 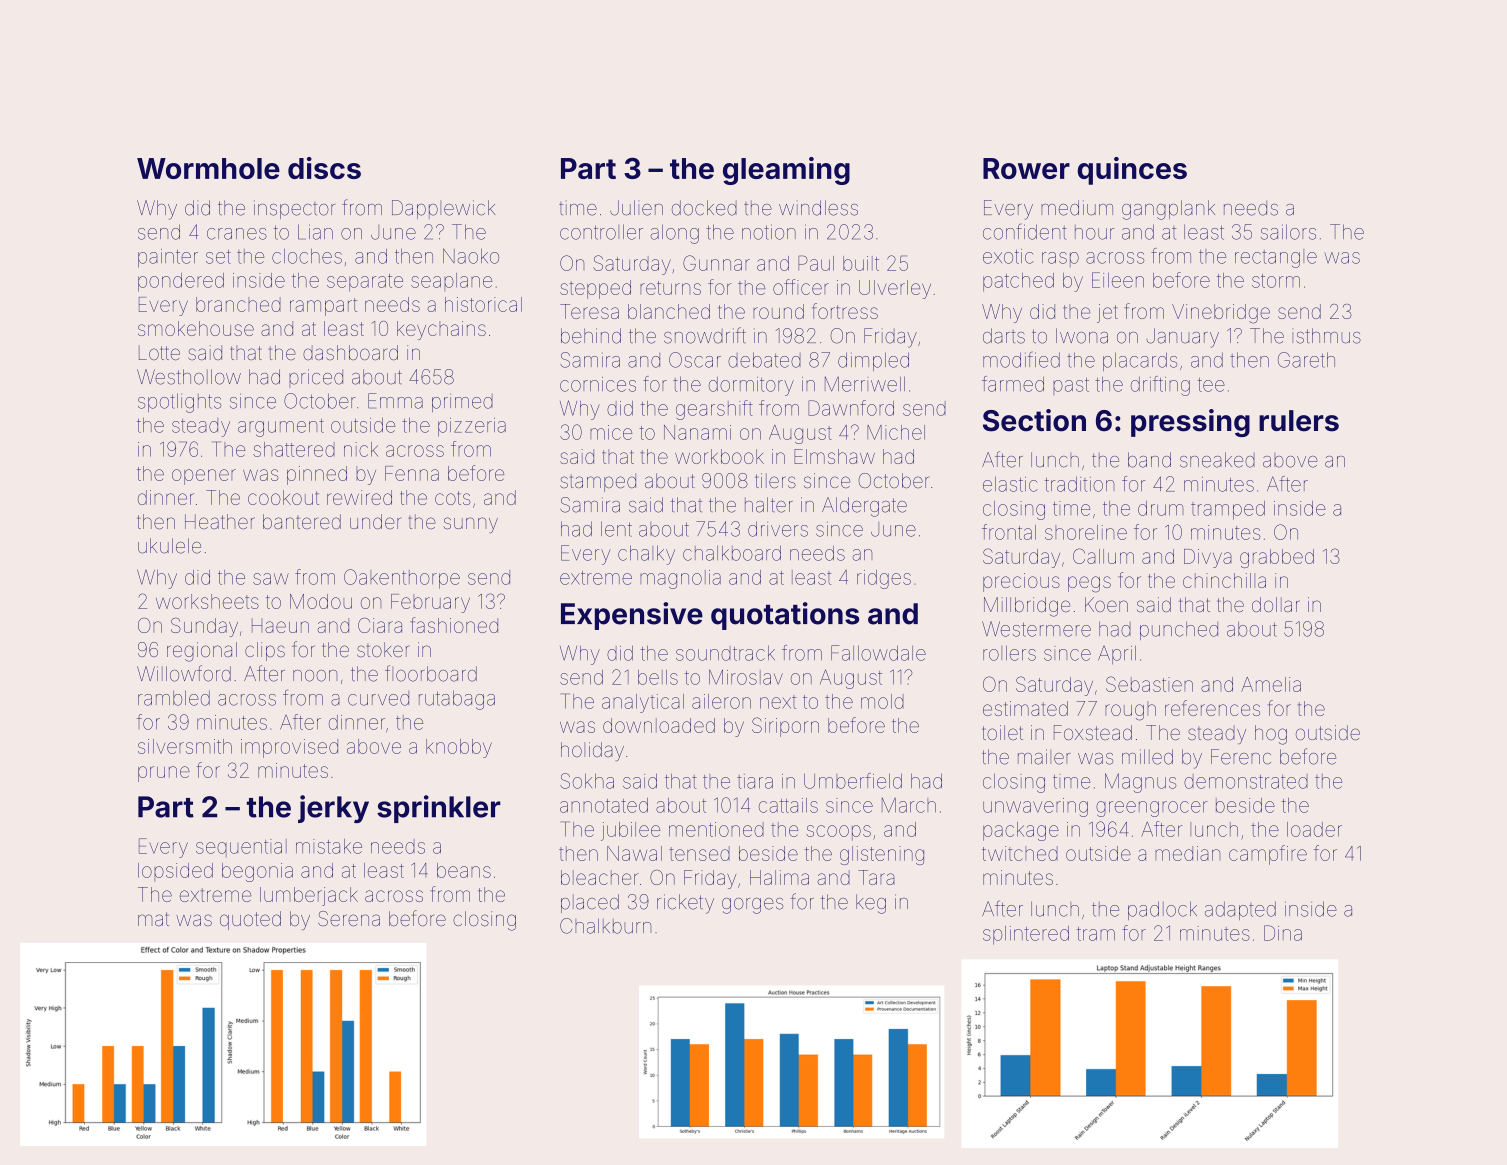 What do you see at coordinates (725, 653) in the image?
I see `soundtrack` at bounding box center [725, 653].
